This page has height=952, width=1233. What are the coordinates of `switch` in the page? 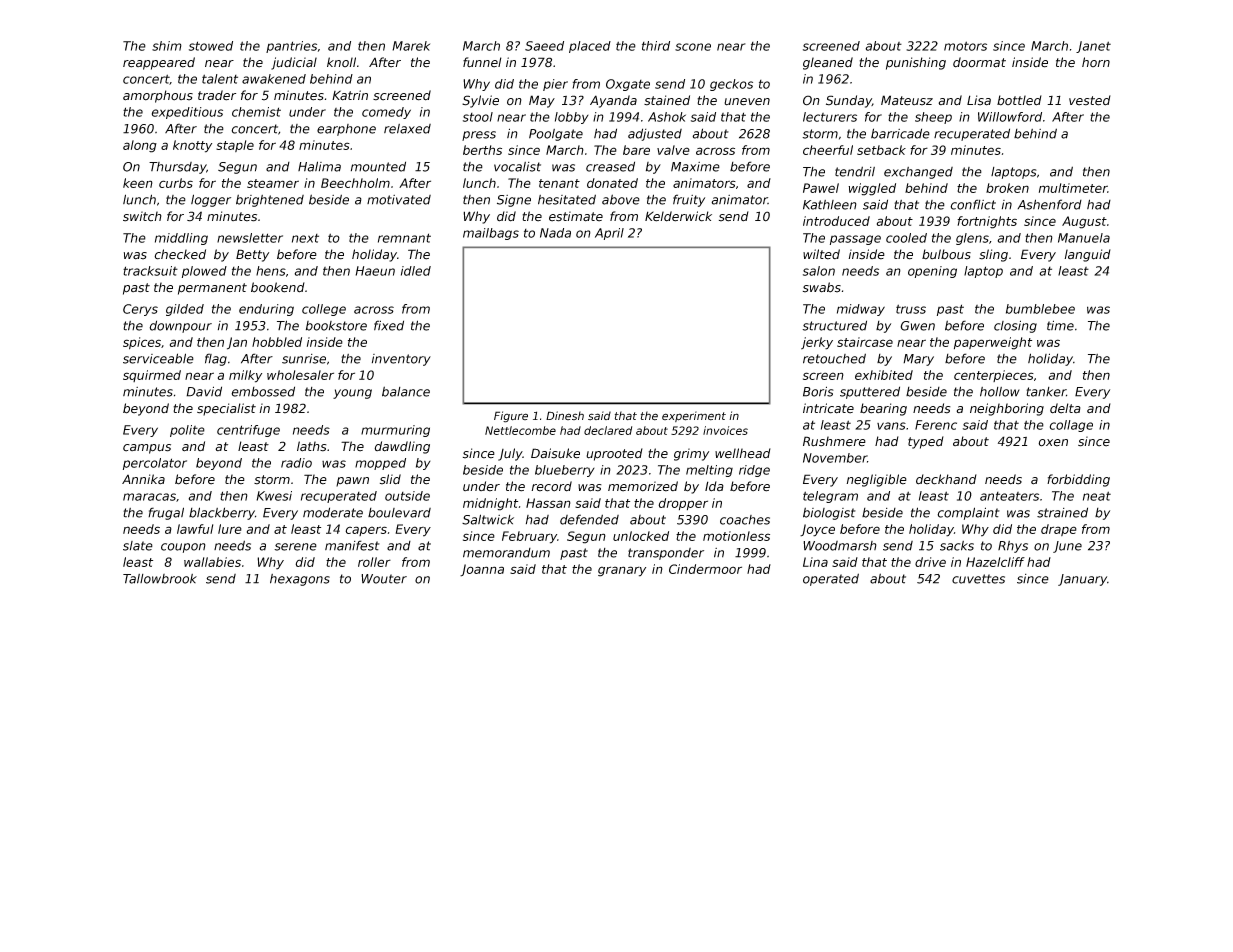 It's located at (142, 216).
